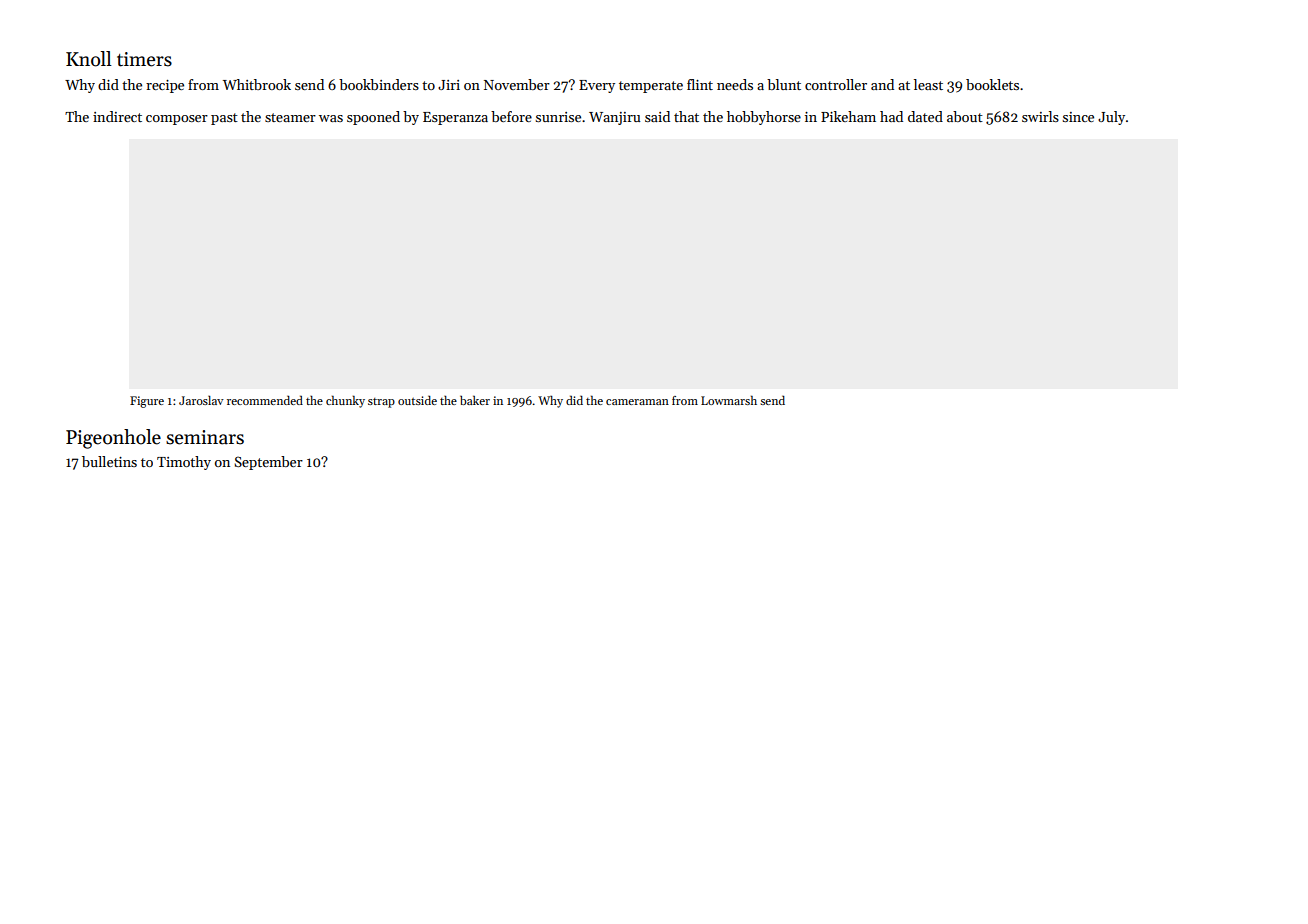 The image size is (1308, 924). Describe the element at coordinates (637, 402) in the page. I see `cameraman` at that location.
